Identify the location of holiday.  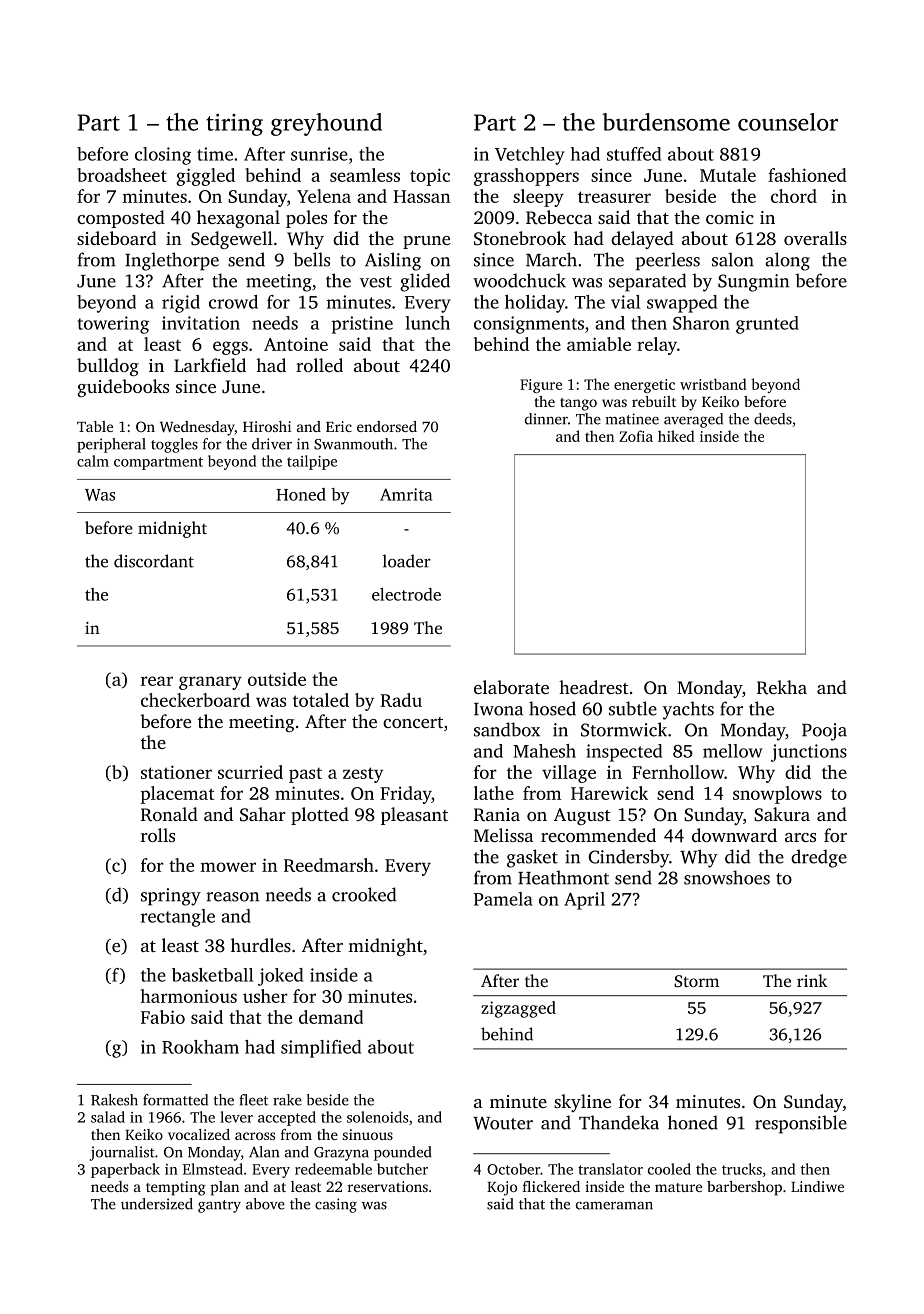
(535, 304).
